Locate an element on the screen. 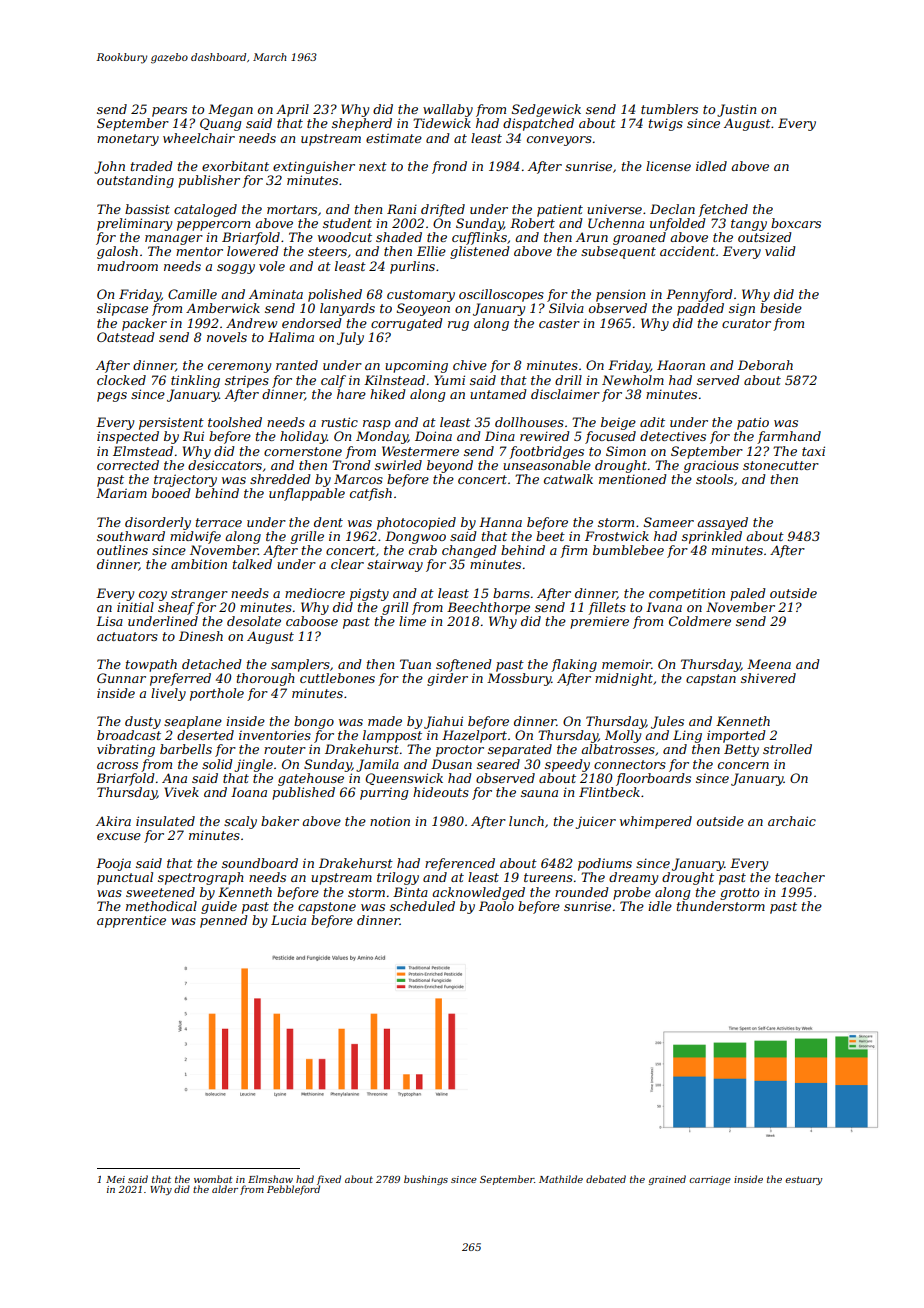 This screenshot has width=924, height=1308. estuary is located at coordinates (803, 1180).
